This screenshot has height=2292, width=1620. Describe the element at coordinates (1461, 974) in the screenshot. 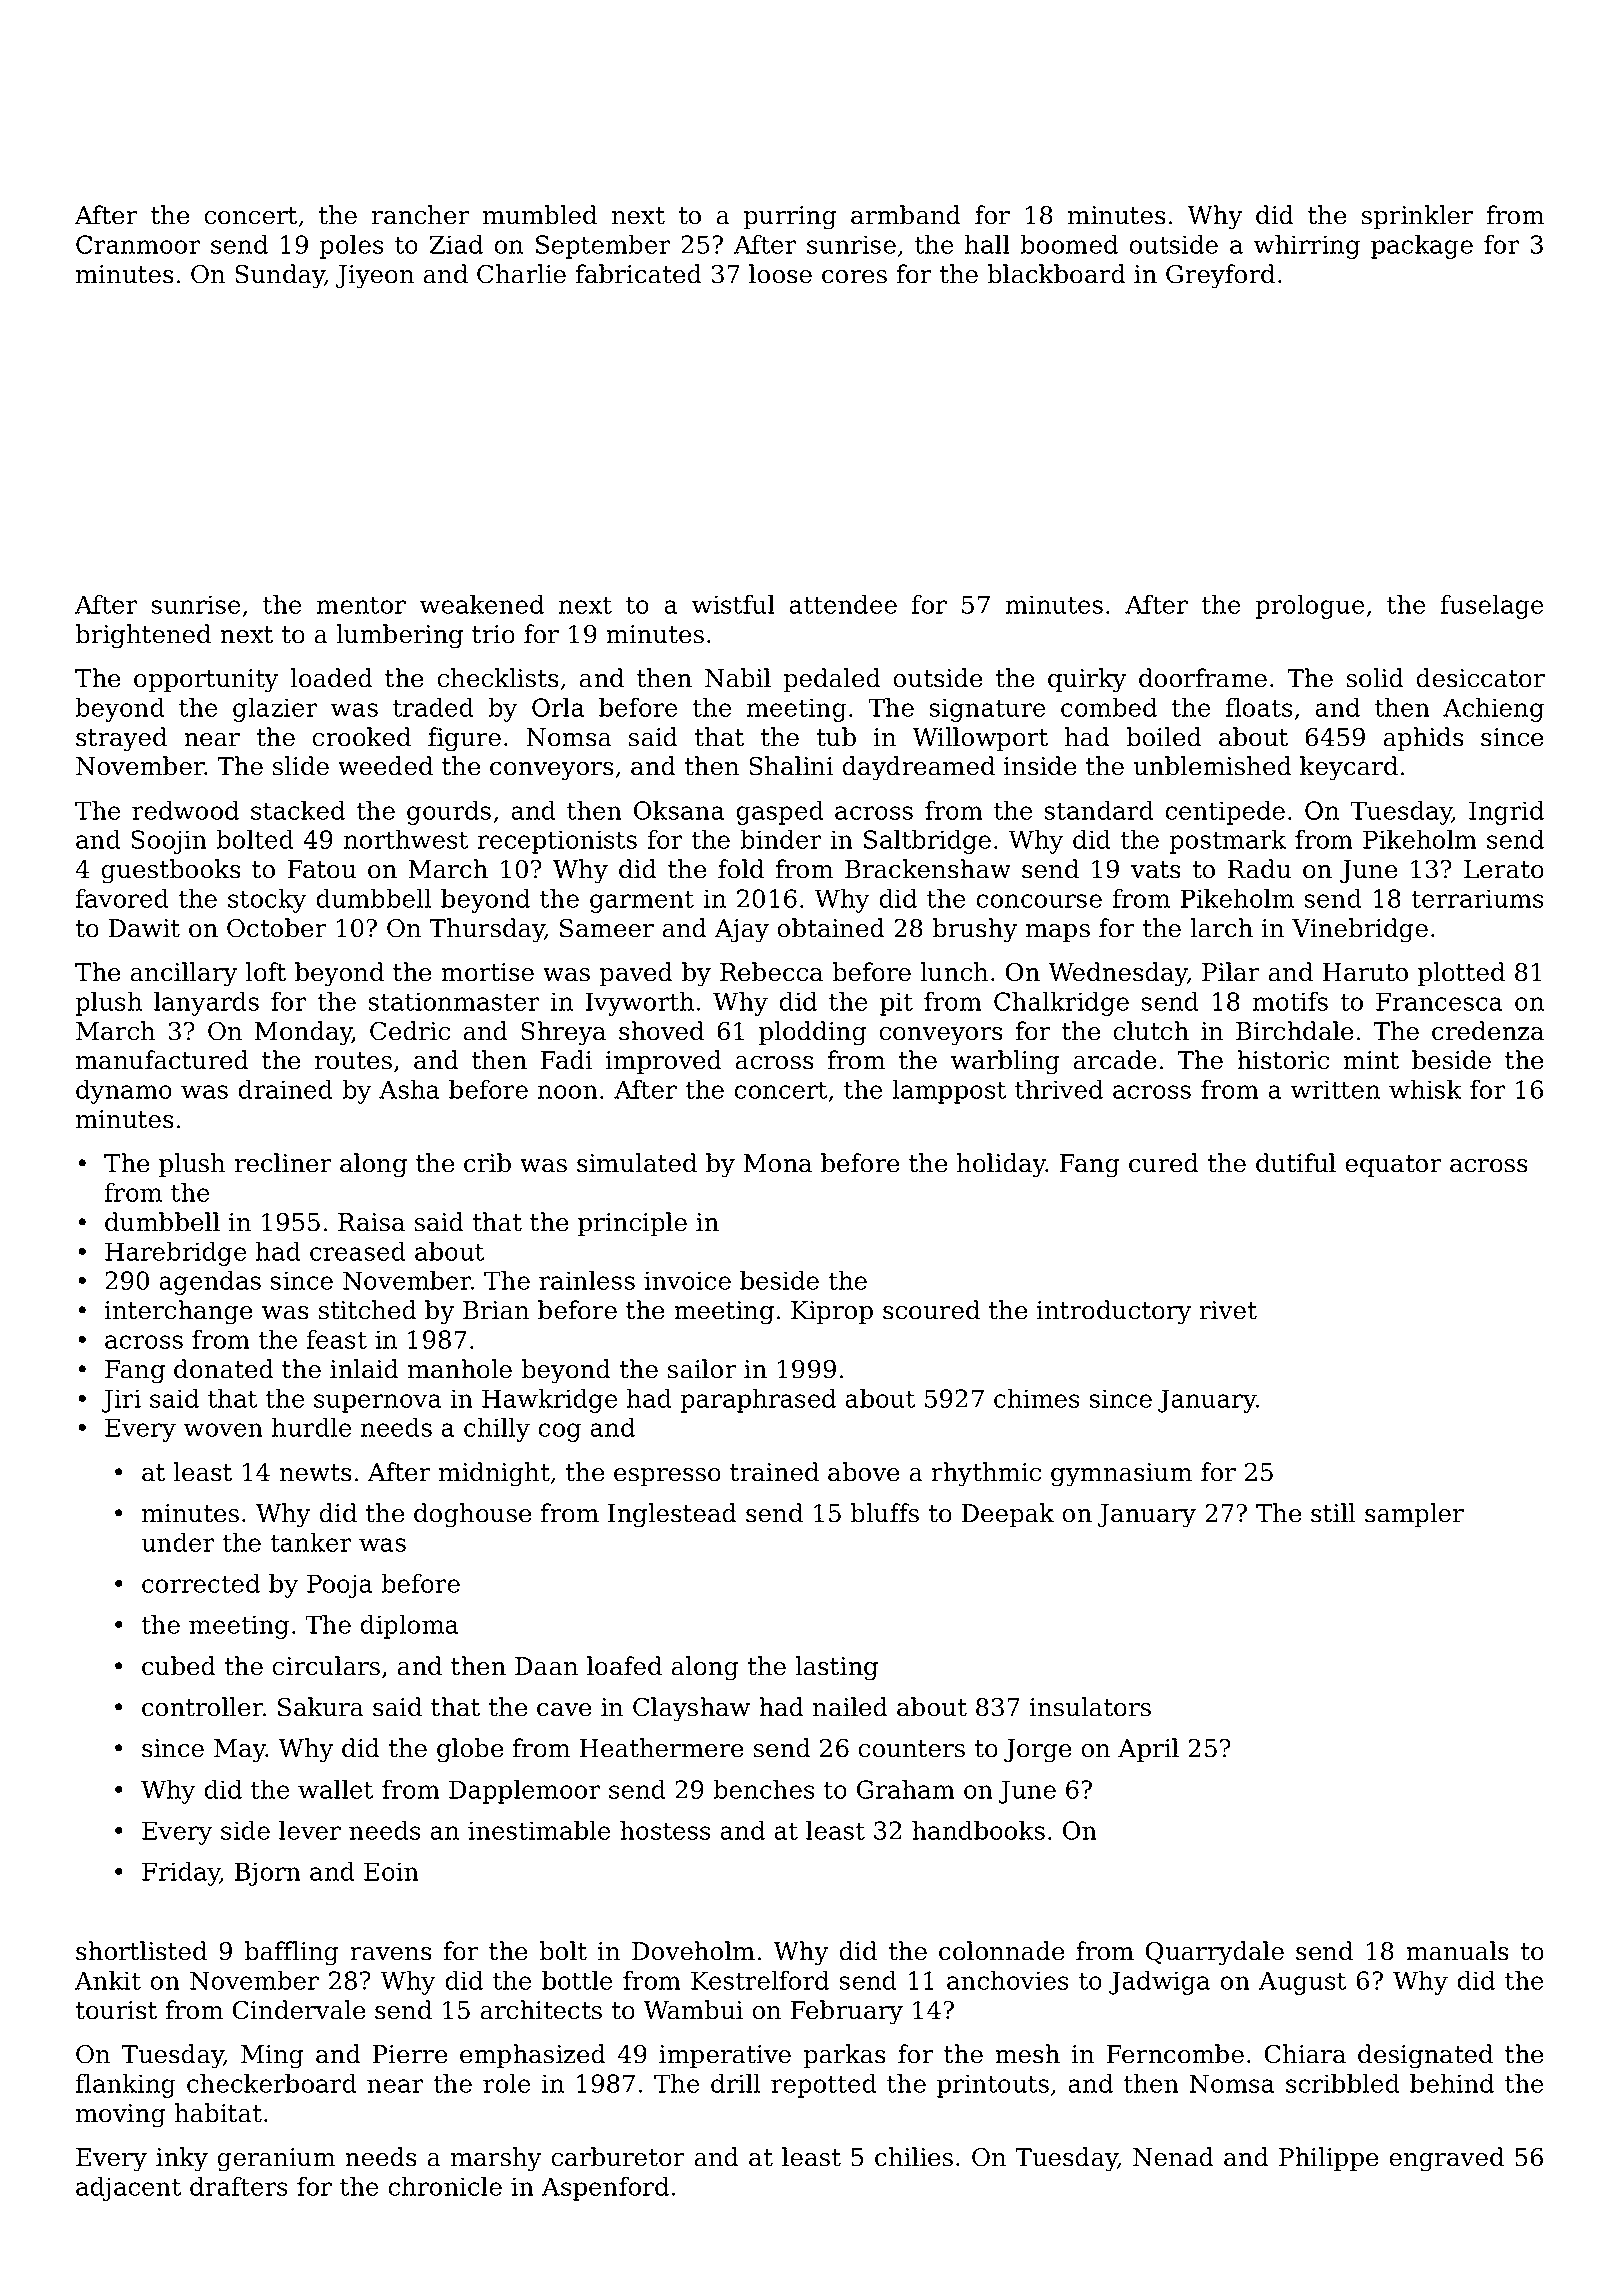

I see `plotted` at that location.
